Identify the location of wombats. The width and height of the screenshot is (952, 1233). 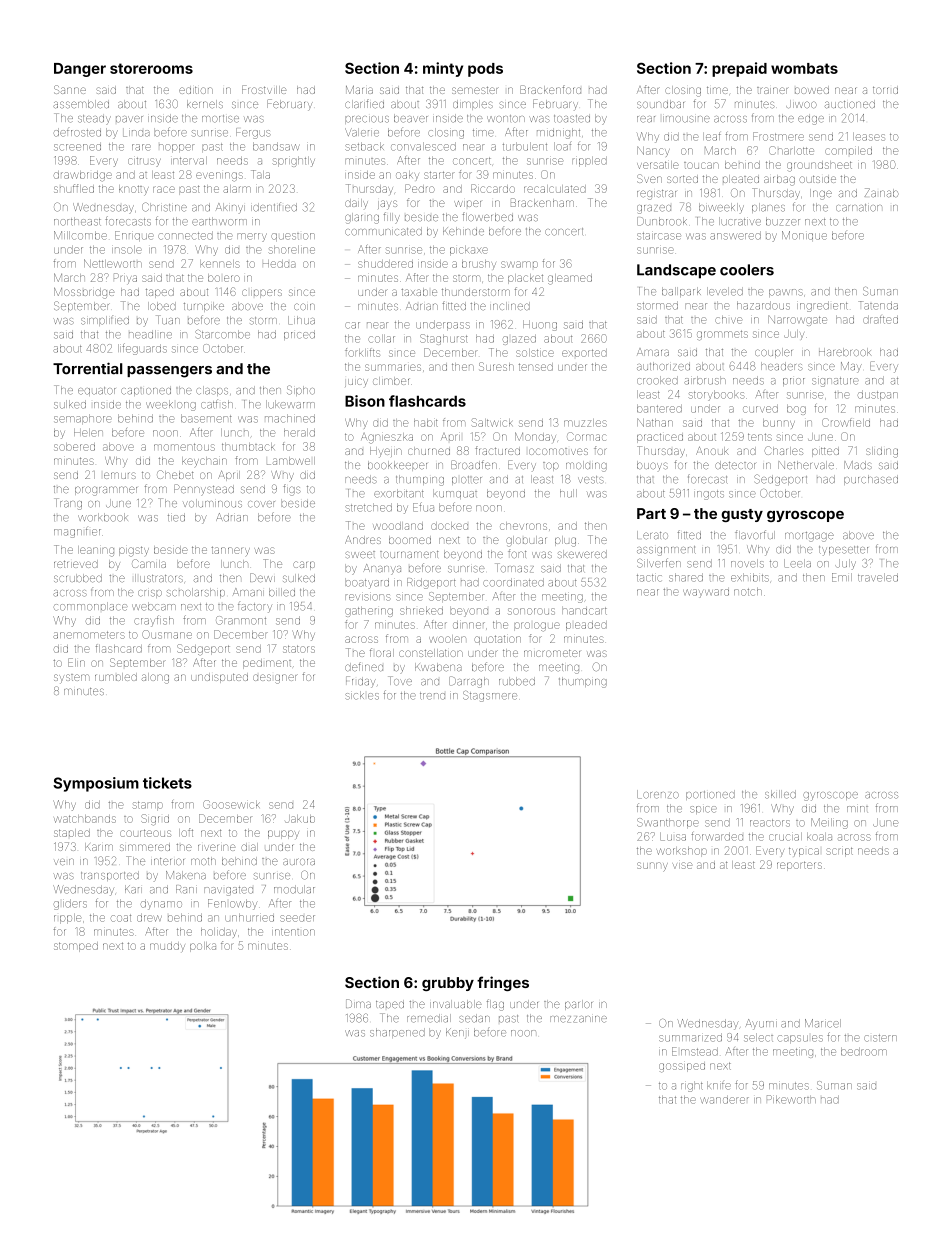
(804, 68).
